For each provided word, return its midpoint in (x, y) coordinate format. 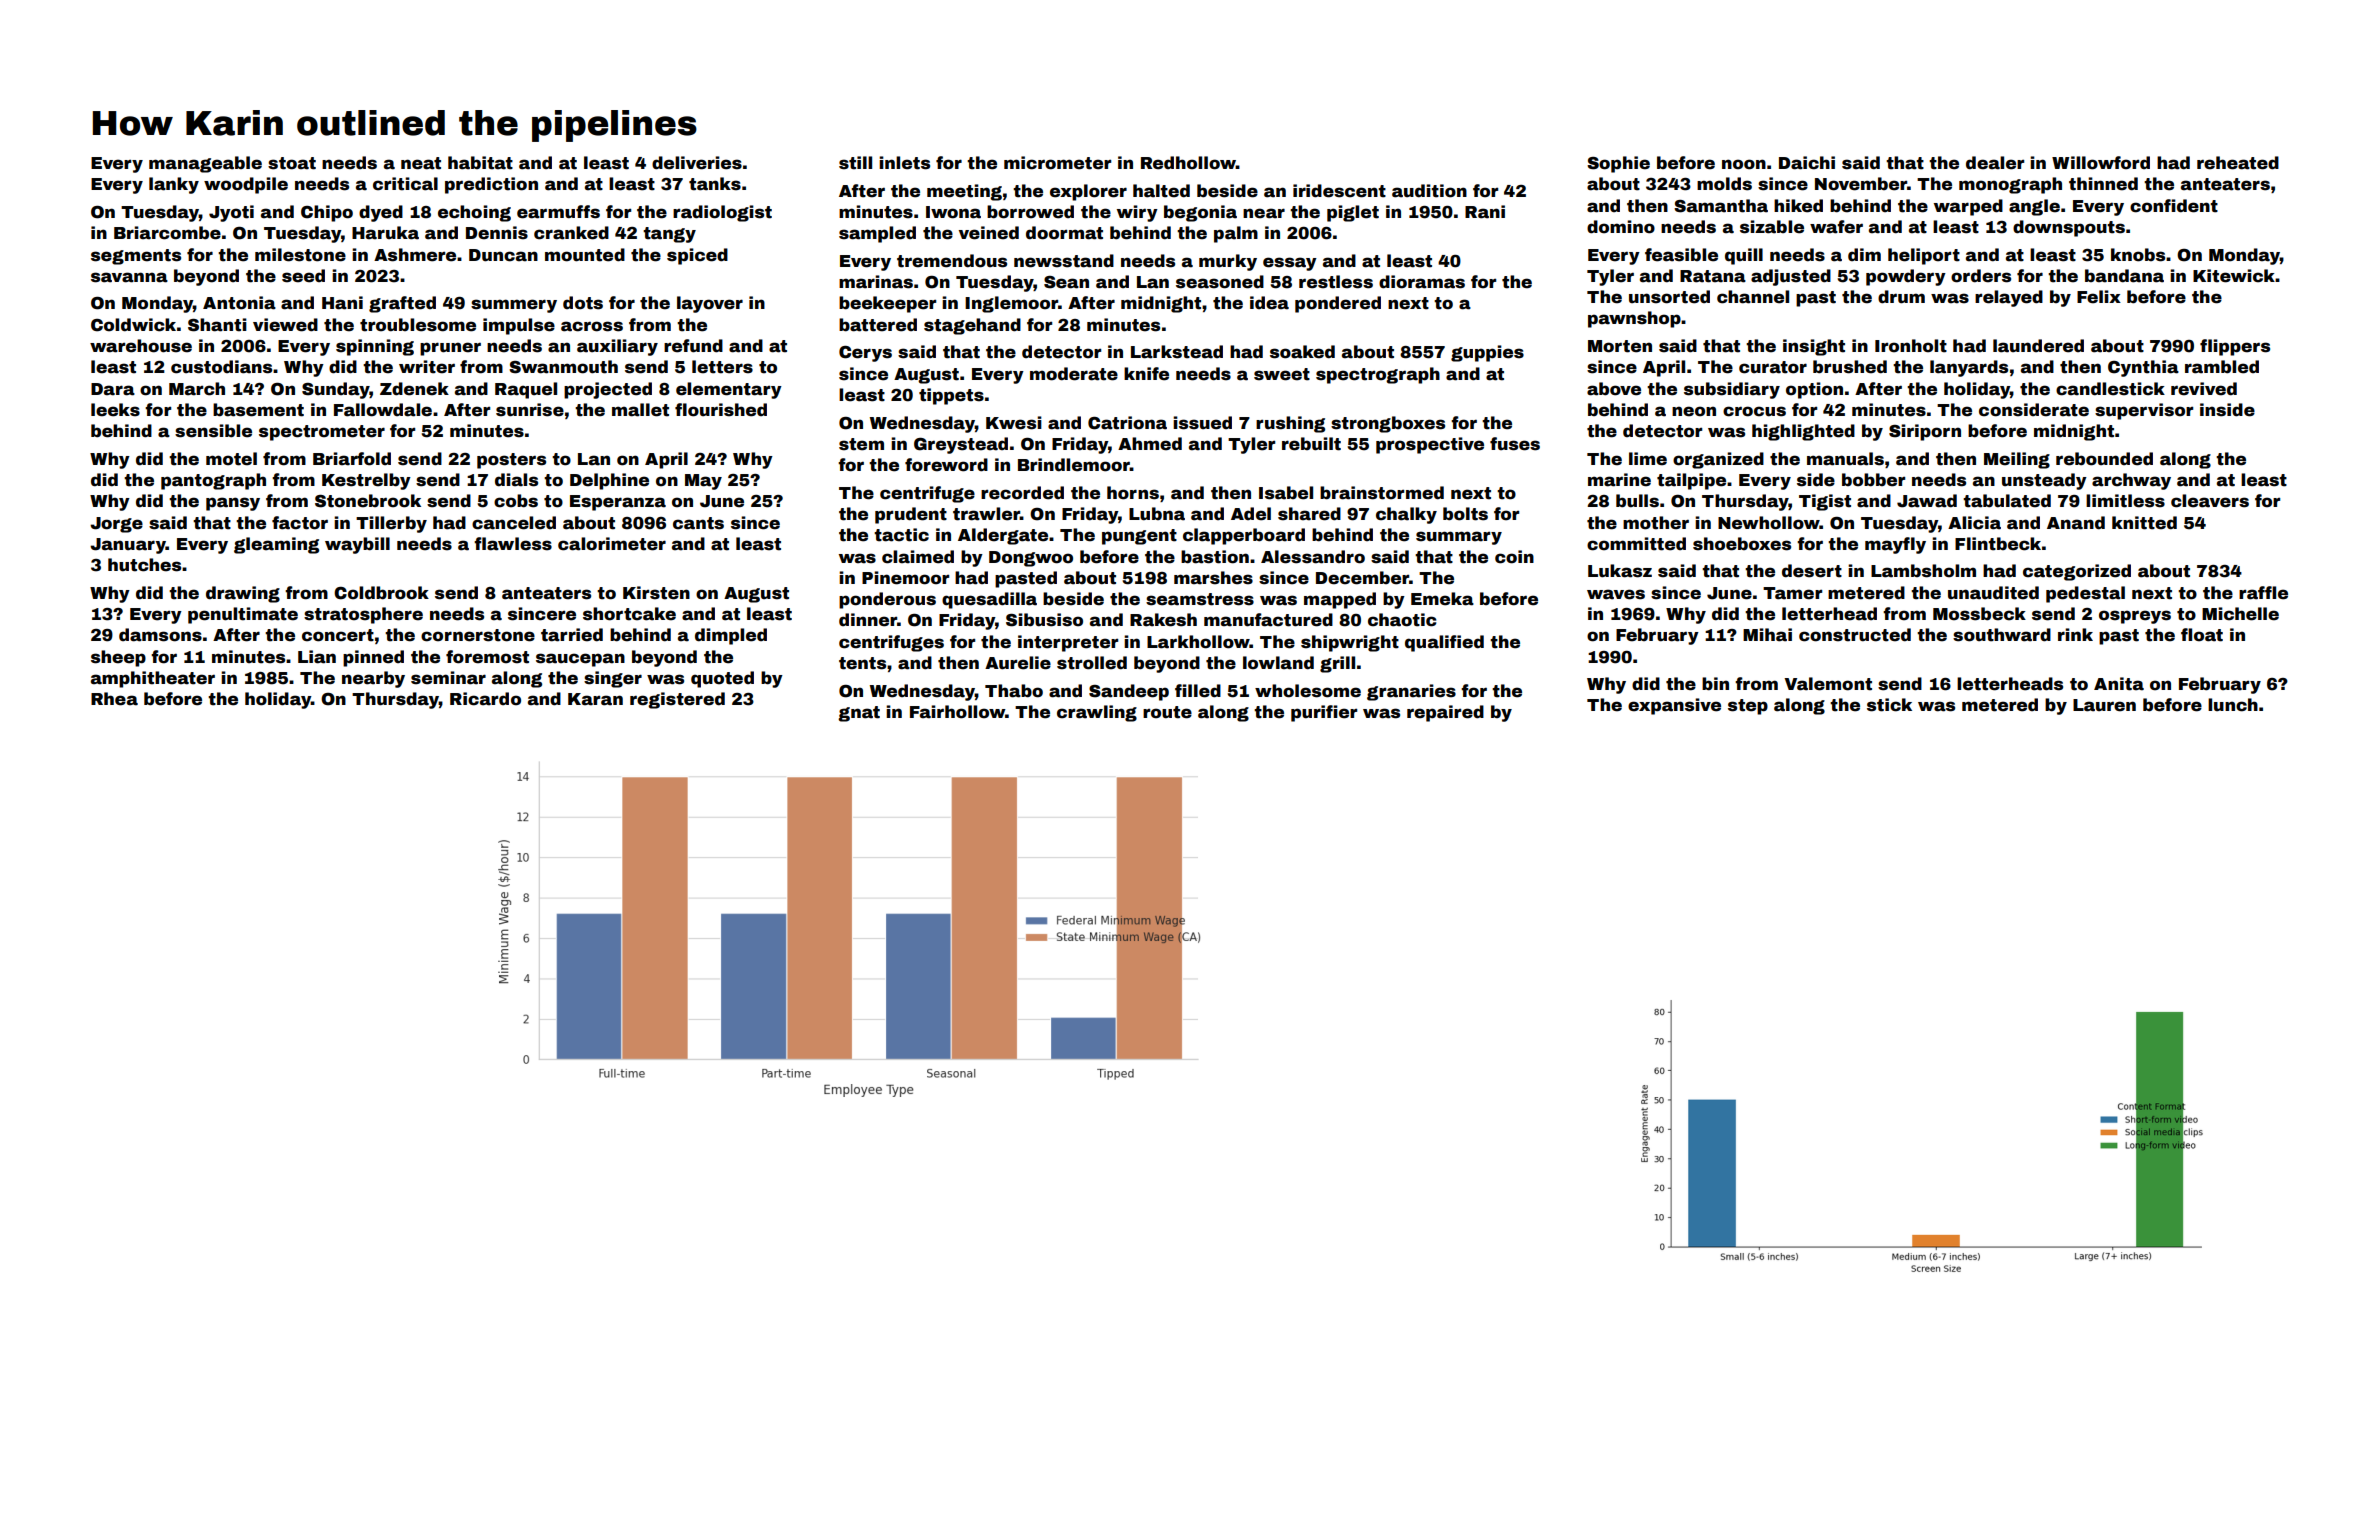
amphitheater (153, 679)
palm (1236, 234)
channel (1753, 297)
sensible (213, 431)
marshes (1213, 578)
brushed (1850, 367)
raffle (2263, 593)
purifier (1324, 713)
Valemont (1828, 684)
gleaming (276, 545)
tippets (951, 396)
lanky (174, 185)
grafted (402, 304)
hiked (1798, 206)
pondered (1338, 304)
